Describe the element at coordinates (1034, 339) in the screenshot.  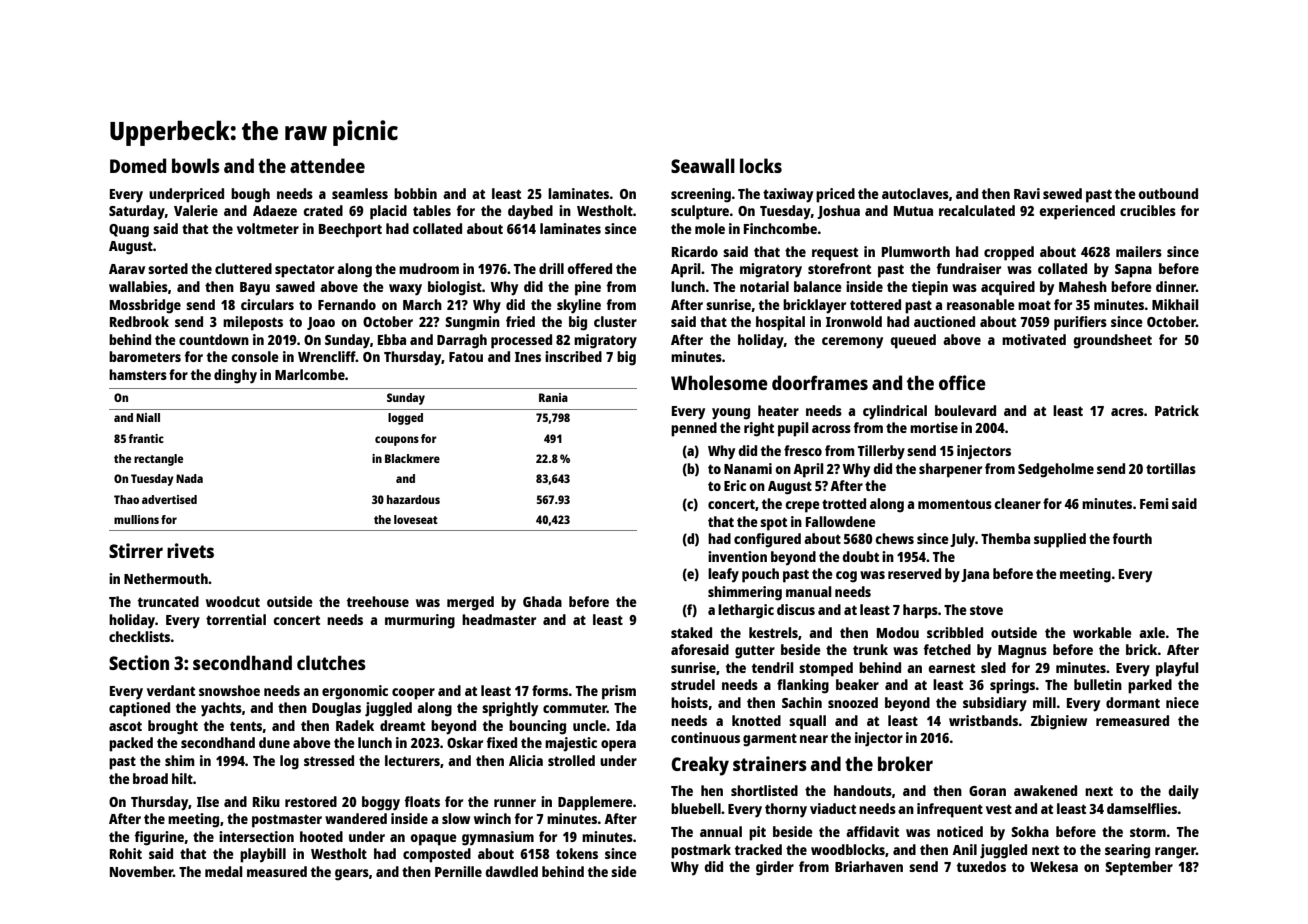
I see `motivated` at that location.
